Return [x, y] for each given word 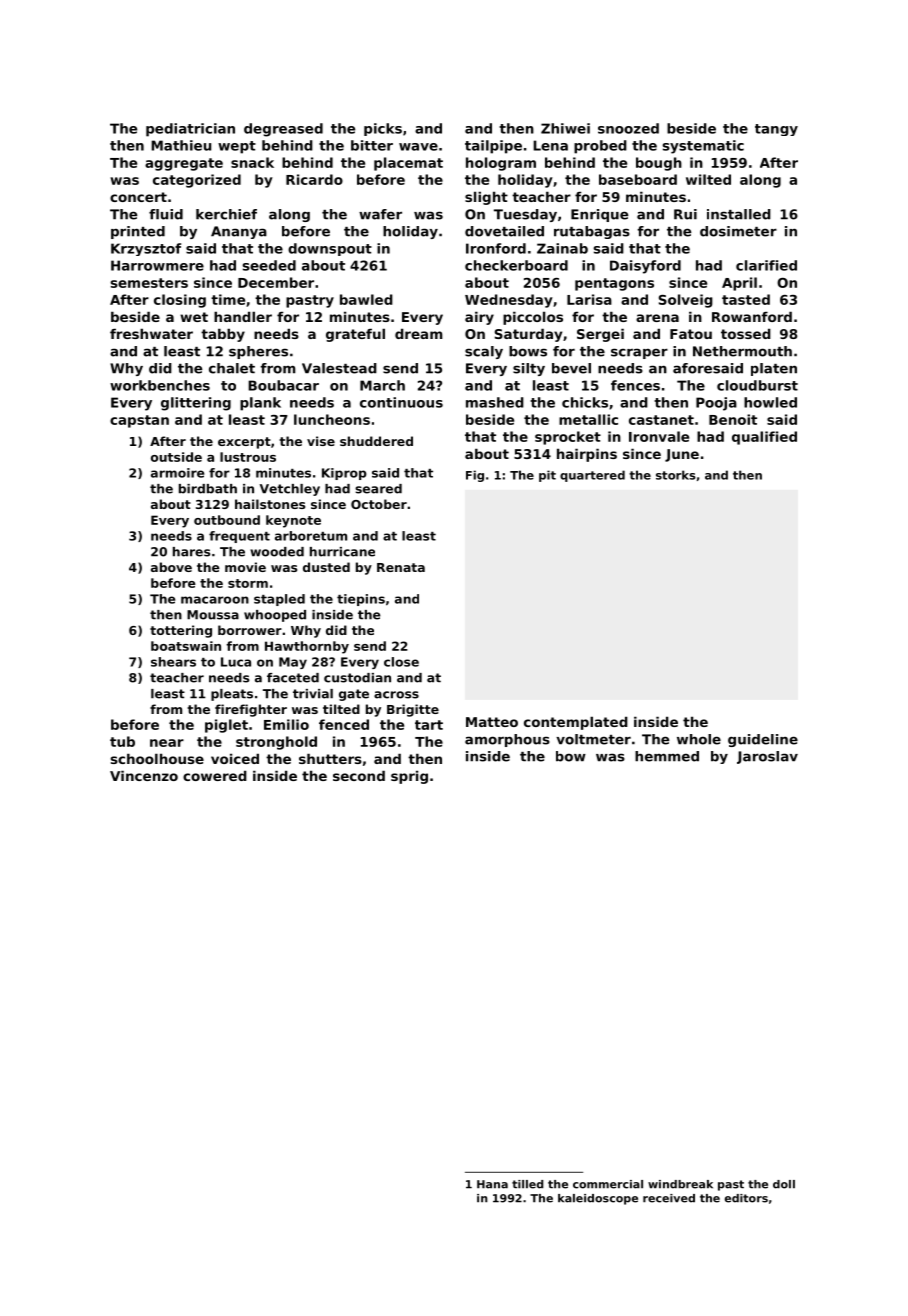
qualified [764, 438]
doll [784, 1184]
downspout [330, 249]
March [382, 385]
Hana [492, 1184]
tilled [527, 1184]
